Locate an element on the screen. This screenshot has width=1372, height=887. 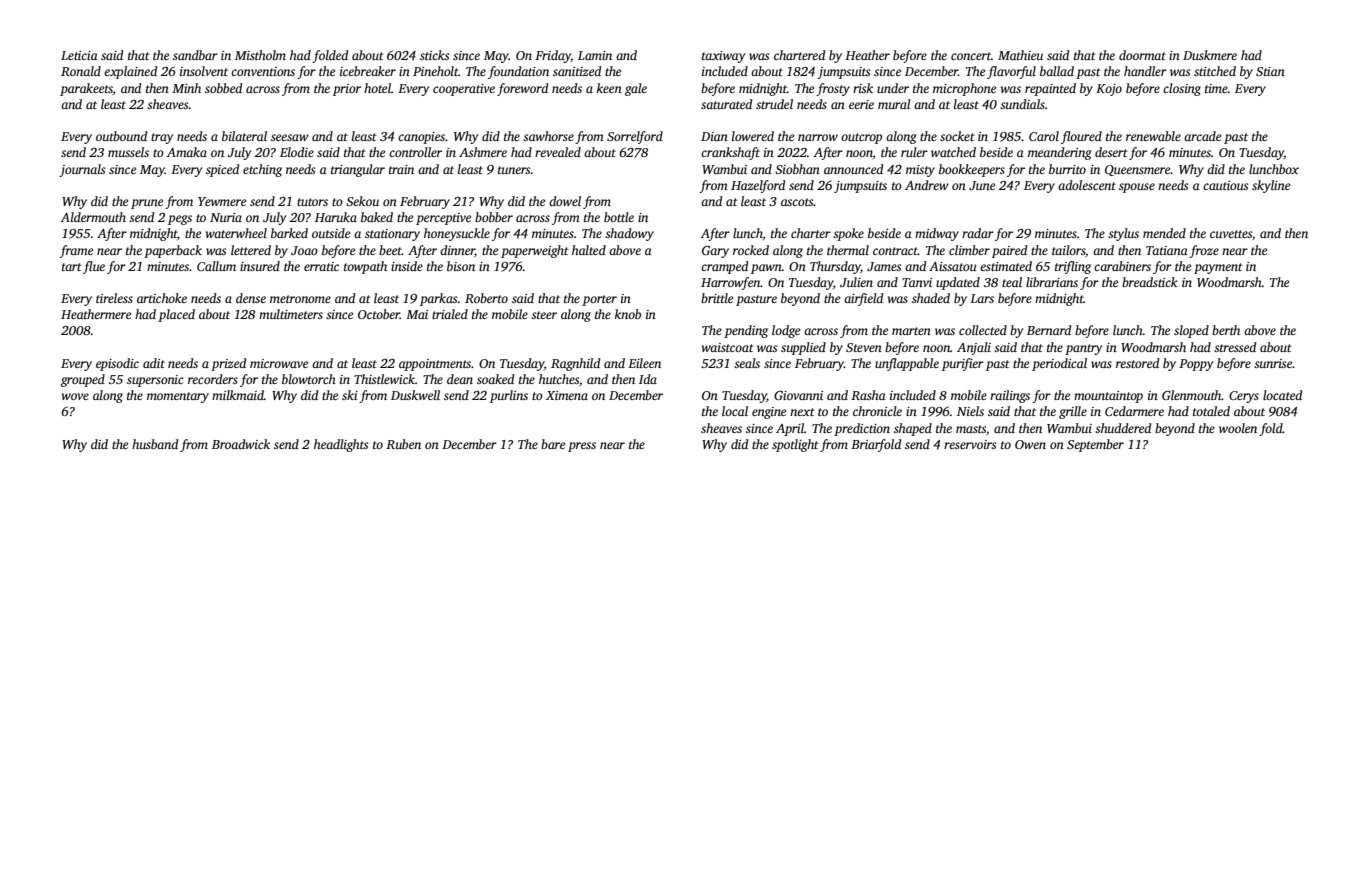
Tatiana is located at coordinates (1167, 250).
